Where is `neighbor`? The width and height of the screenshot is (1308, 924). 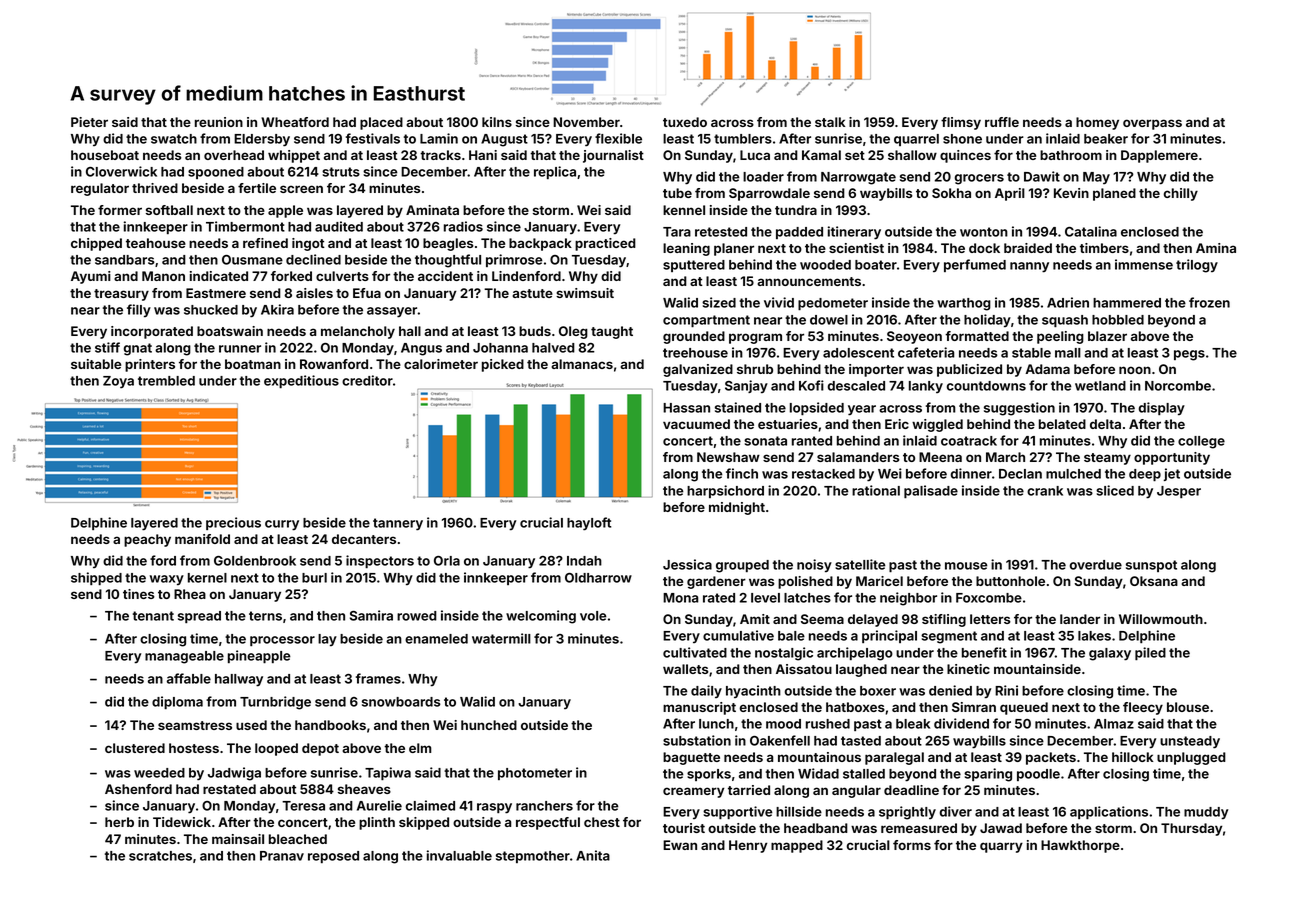
neighbor is located at coordinates (908, 599).
